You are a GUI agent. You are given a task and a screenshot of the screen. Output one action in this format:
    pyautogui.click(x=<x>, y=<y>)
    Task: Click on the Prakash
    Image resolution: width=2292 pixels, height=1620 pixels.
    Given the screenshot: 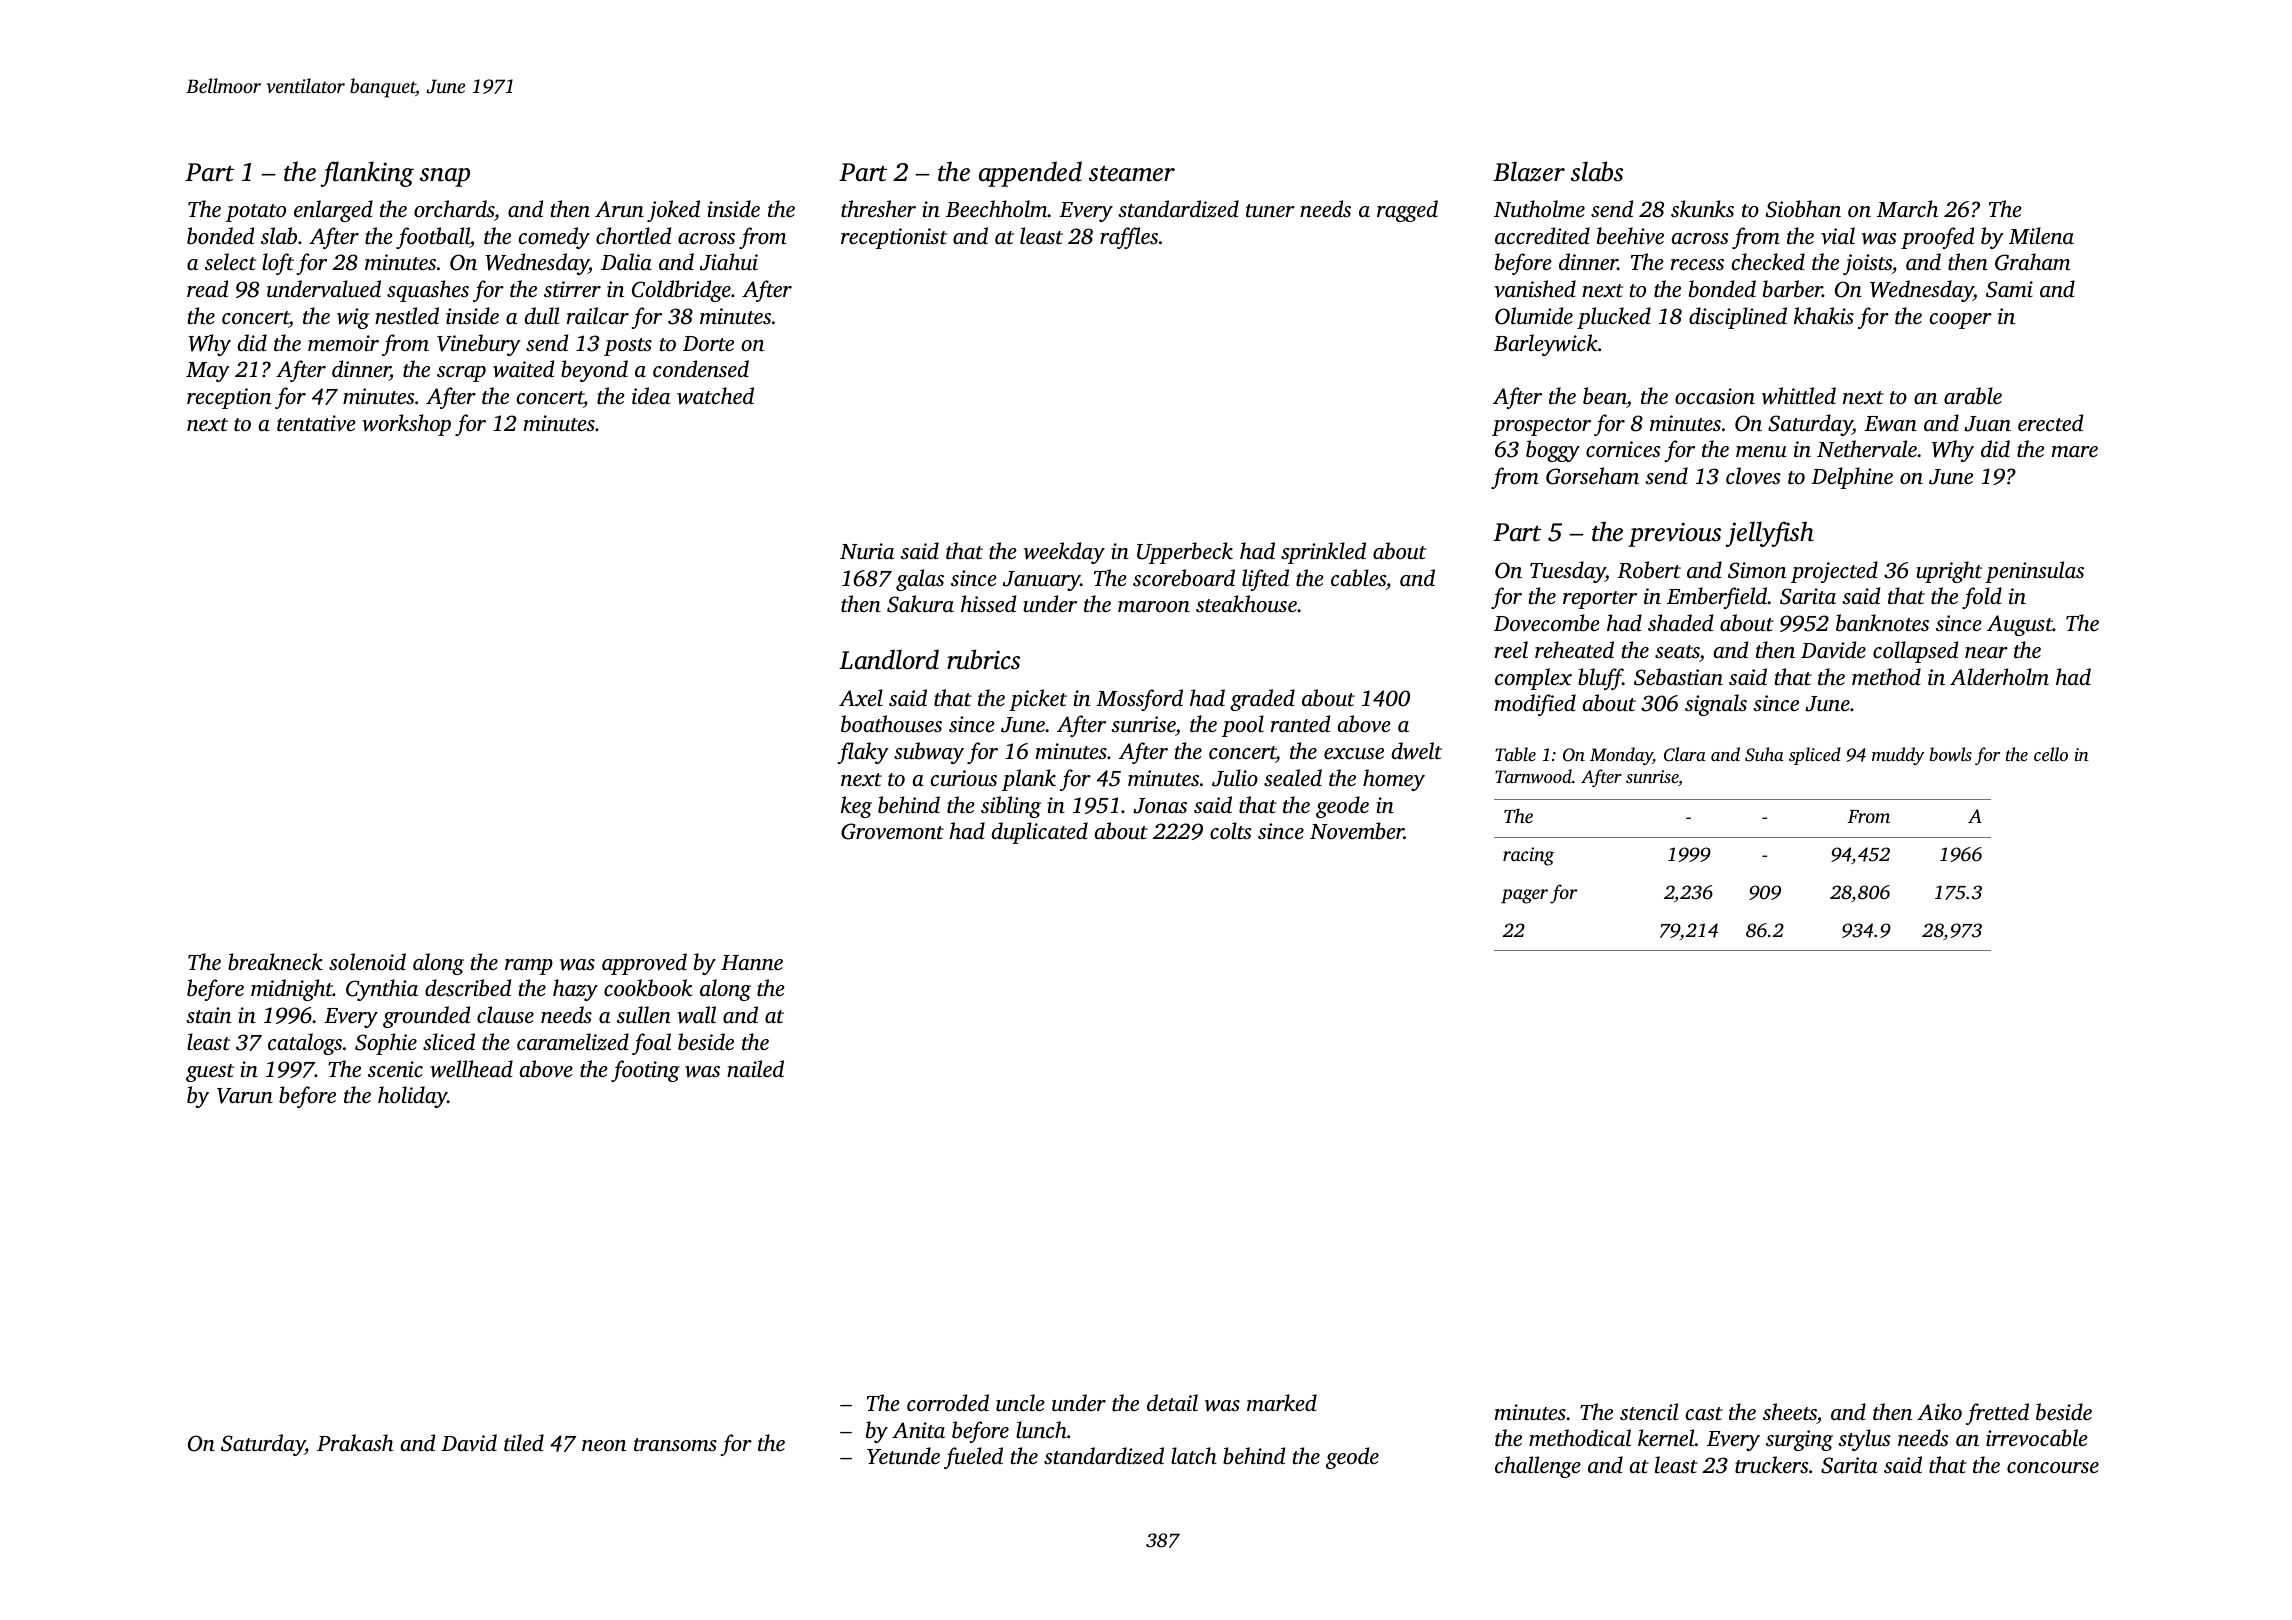 What is the action you would take?
    pyautogui.click(x=355, y=1442)
